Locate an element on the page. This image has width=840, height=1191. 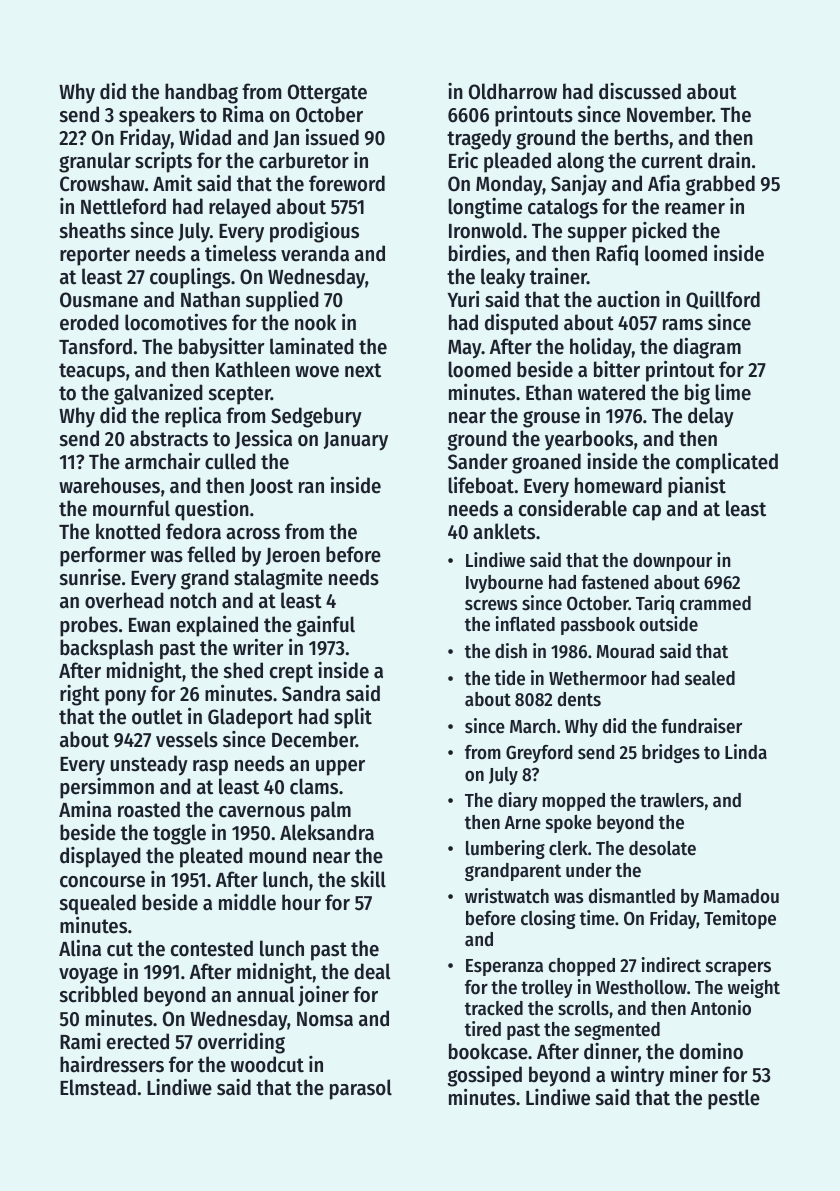
drain is located at coordinates (729, 160).
